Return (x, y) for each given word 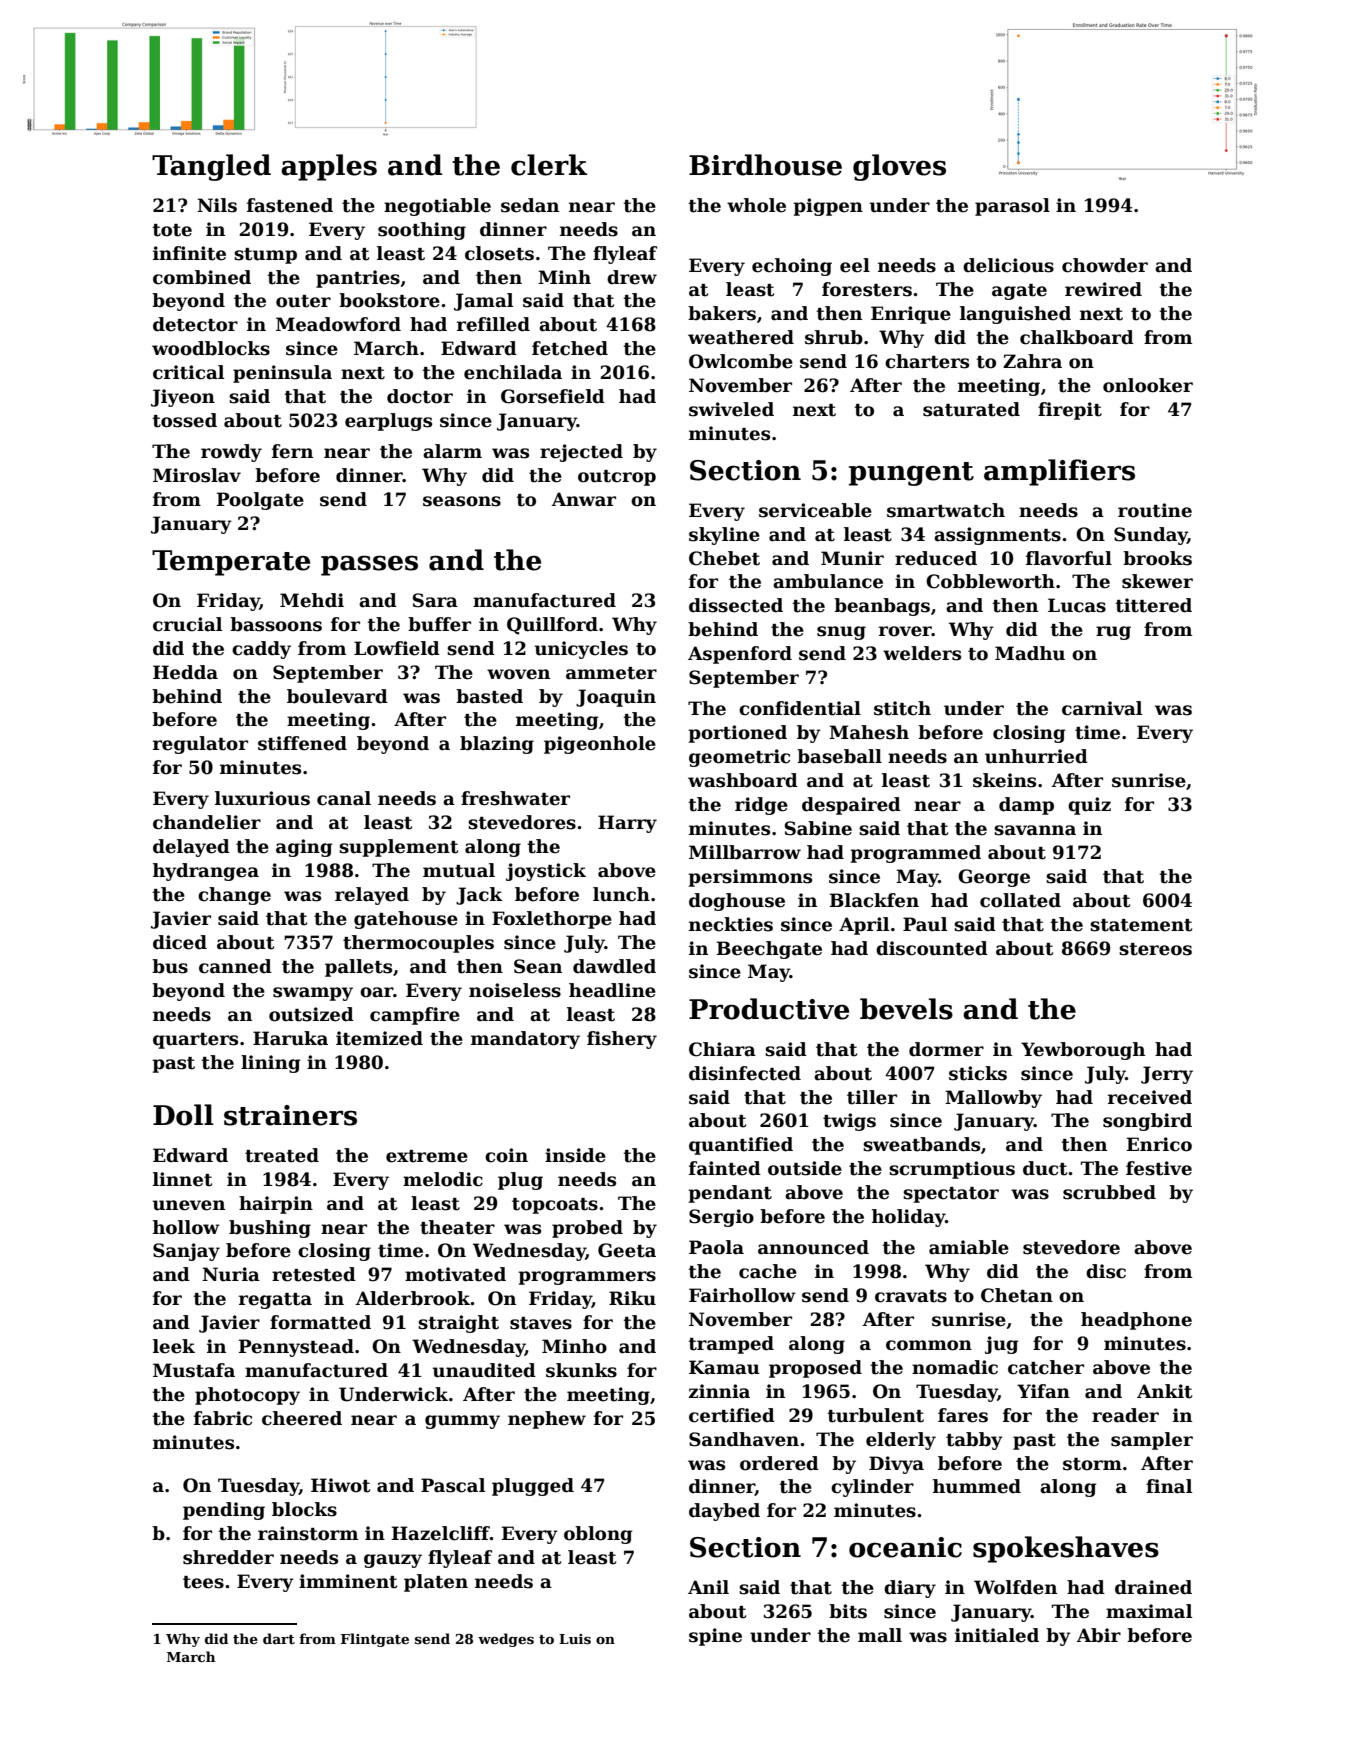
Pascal (453, 1485)
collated (1020, 900)
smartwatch (946, 510)
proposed (815, 1369)
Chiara (722, 1049)
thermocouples (418, 944)
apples (329, 167)
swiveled (731, 409)
